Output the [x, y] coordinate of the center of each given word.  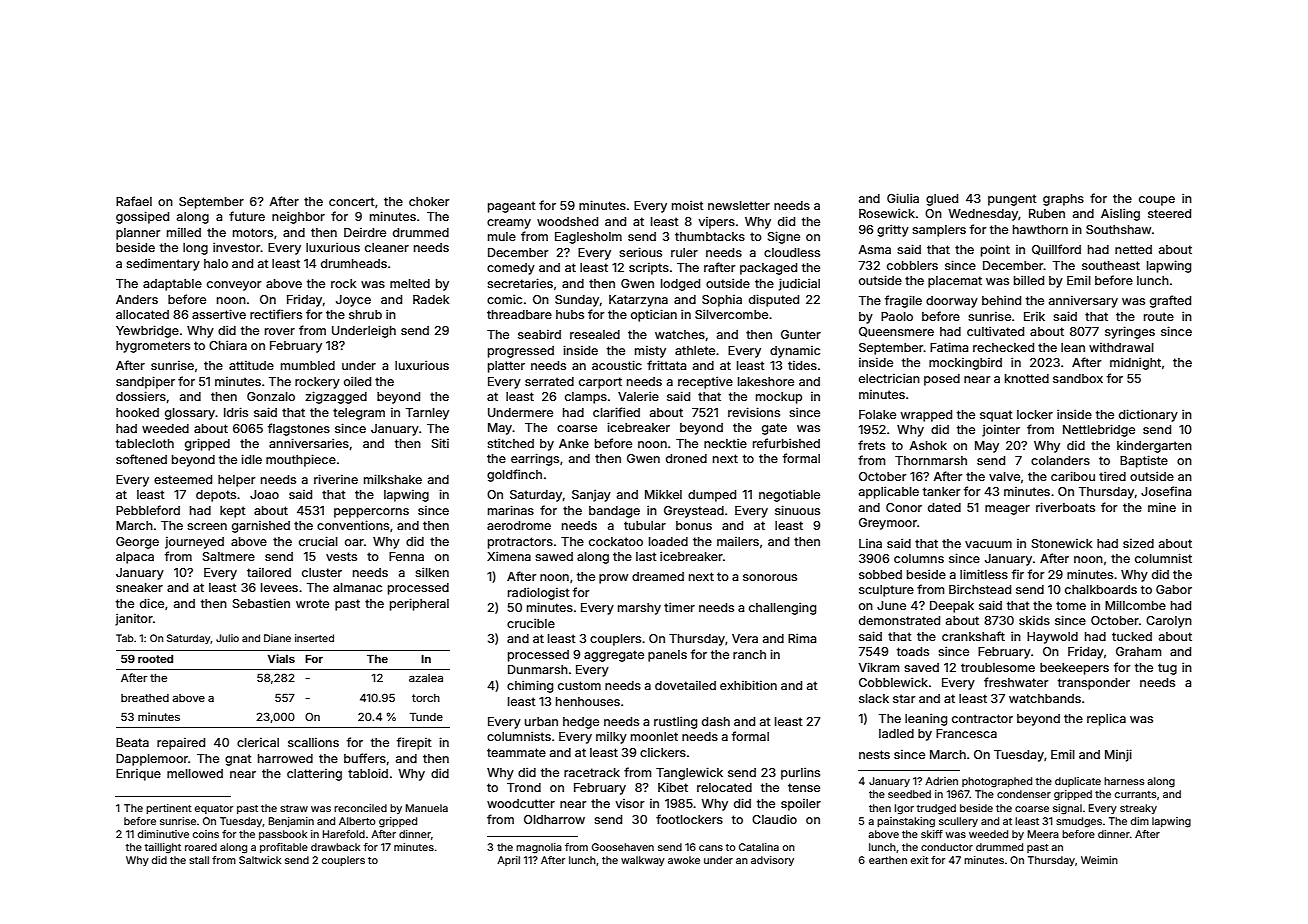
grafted [1170, 301]
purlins [800, 773]
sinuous [797, 510]
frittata [666, 365]
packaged [768, 269]
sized [1138, 543]
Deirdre [365, 232]
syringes [1130, 332]
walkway [643, 861]
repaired [181, 744]
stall [199, 860]
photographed [997, 782]
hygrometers [153, 347]
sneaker [139, 587]
